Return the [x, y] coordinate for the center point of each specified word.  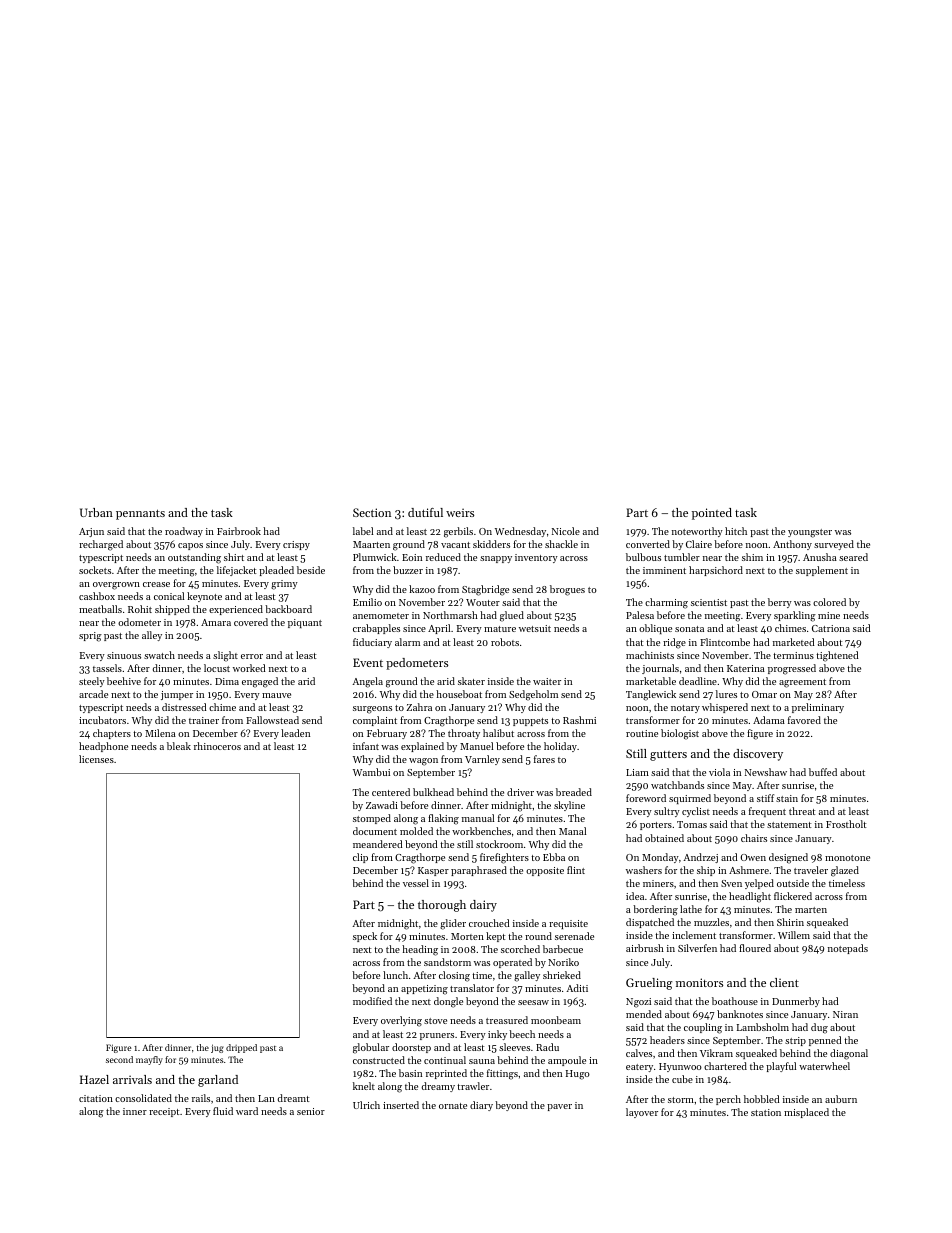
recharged [101, 545]
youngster [810, 533]
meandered [378, 844]
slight [225, 656]
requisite [568, 924]
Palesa [640, 615]
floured [755, 948]
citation [96, 1098]
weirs [460, 512]
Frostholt [846, 824]
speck [365, 937]
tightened [837, 656]
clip [360, 858]
